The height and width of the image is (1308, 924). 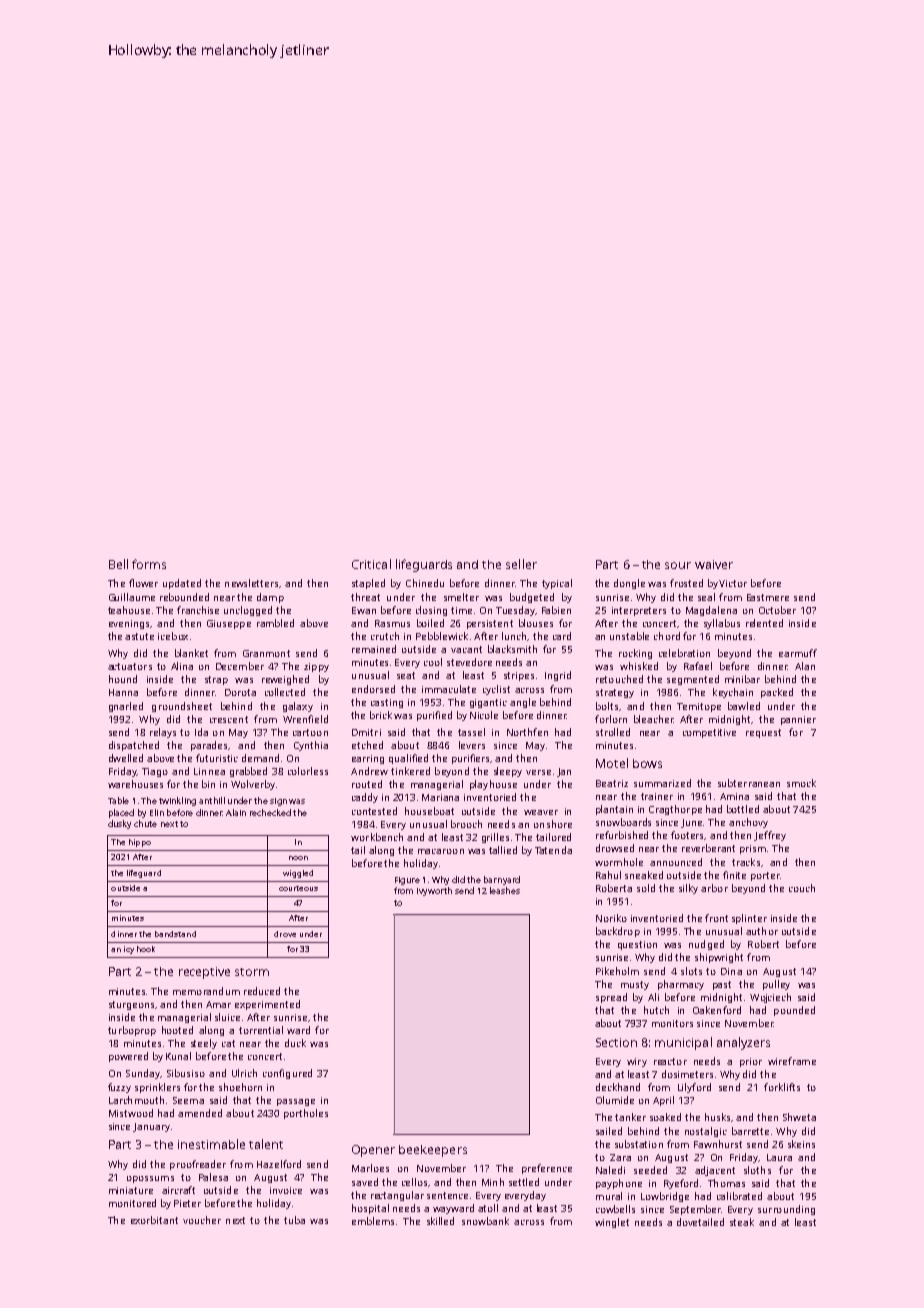 I want to click on Ingrid, so click(x=558, y=676).
